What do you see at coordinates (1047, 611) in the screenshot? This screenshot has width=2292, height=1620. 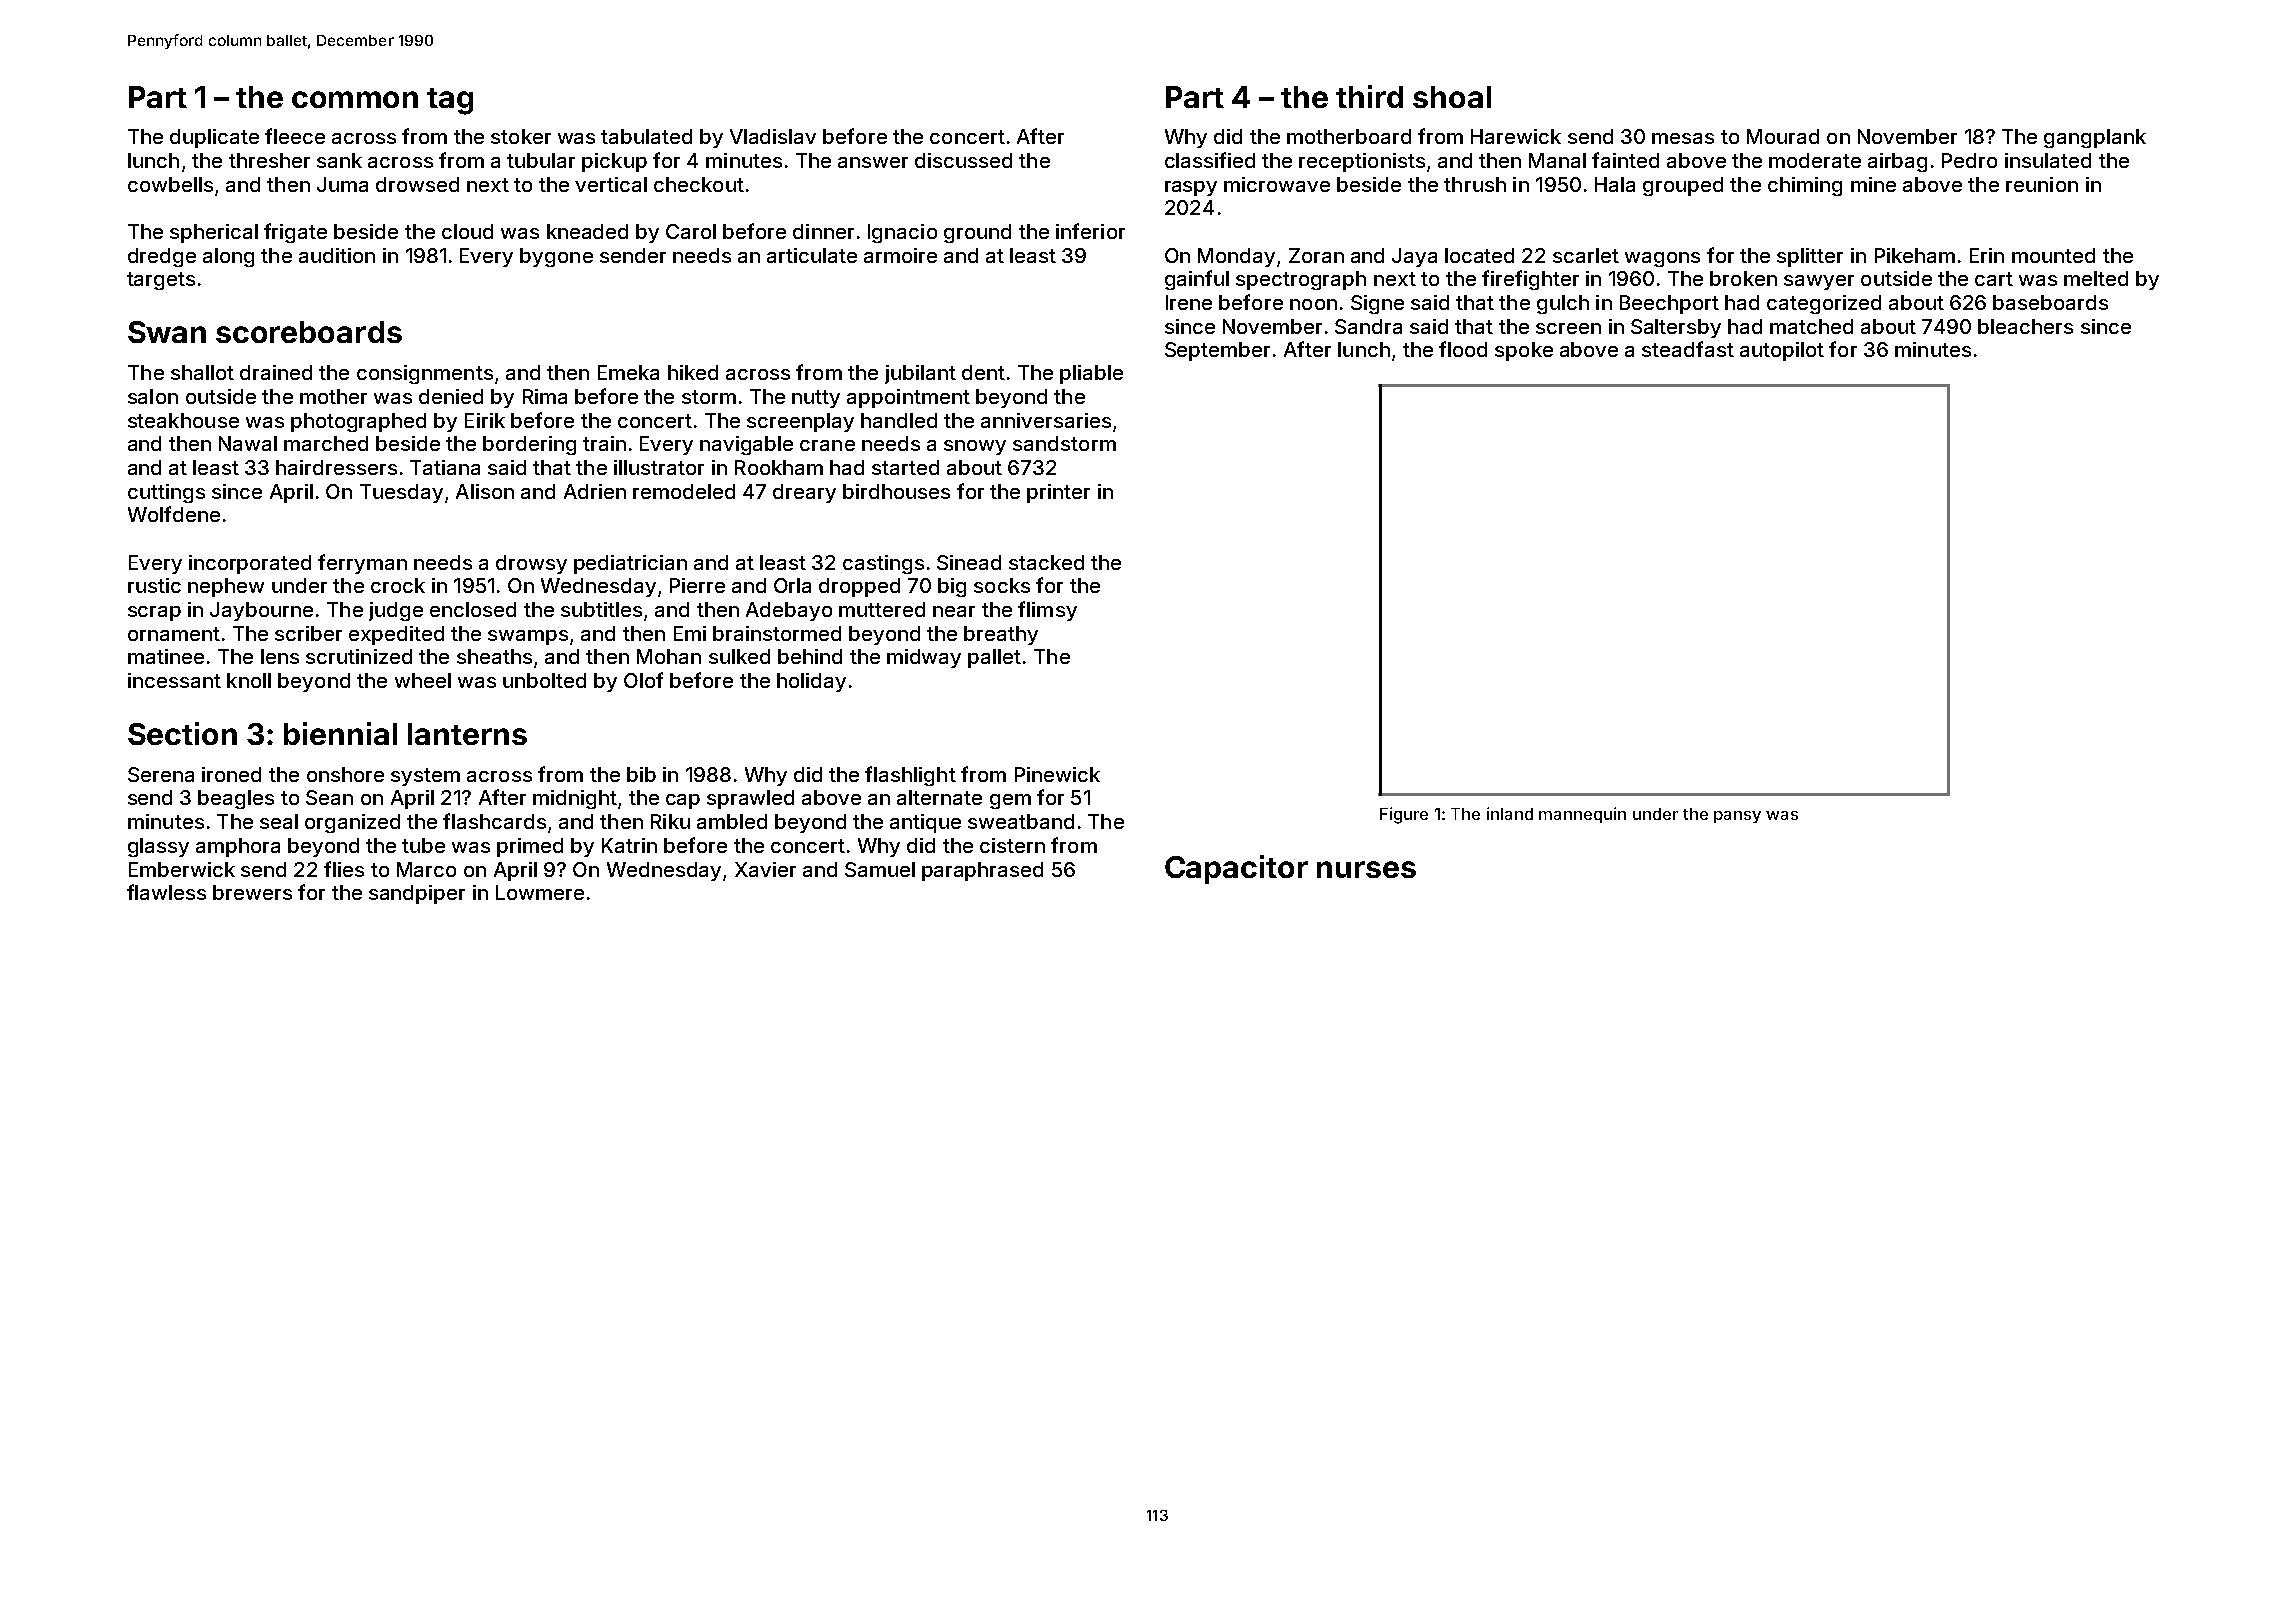 I see `flimsy` at bounding box center [1047, 611].
